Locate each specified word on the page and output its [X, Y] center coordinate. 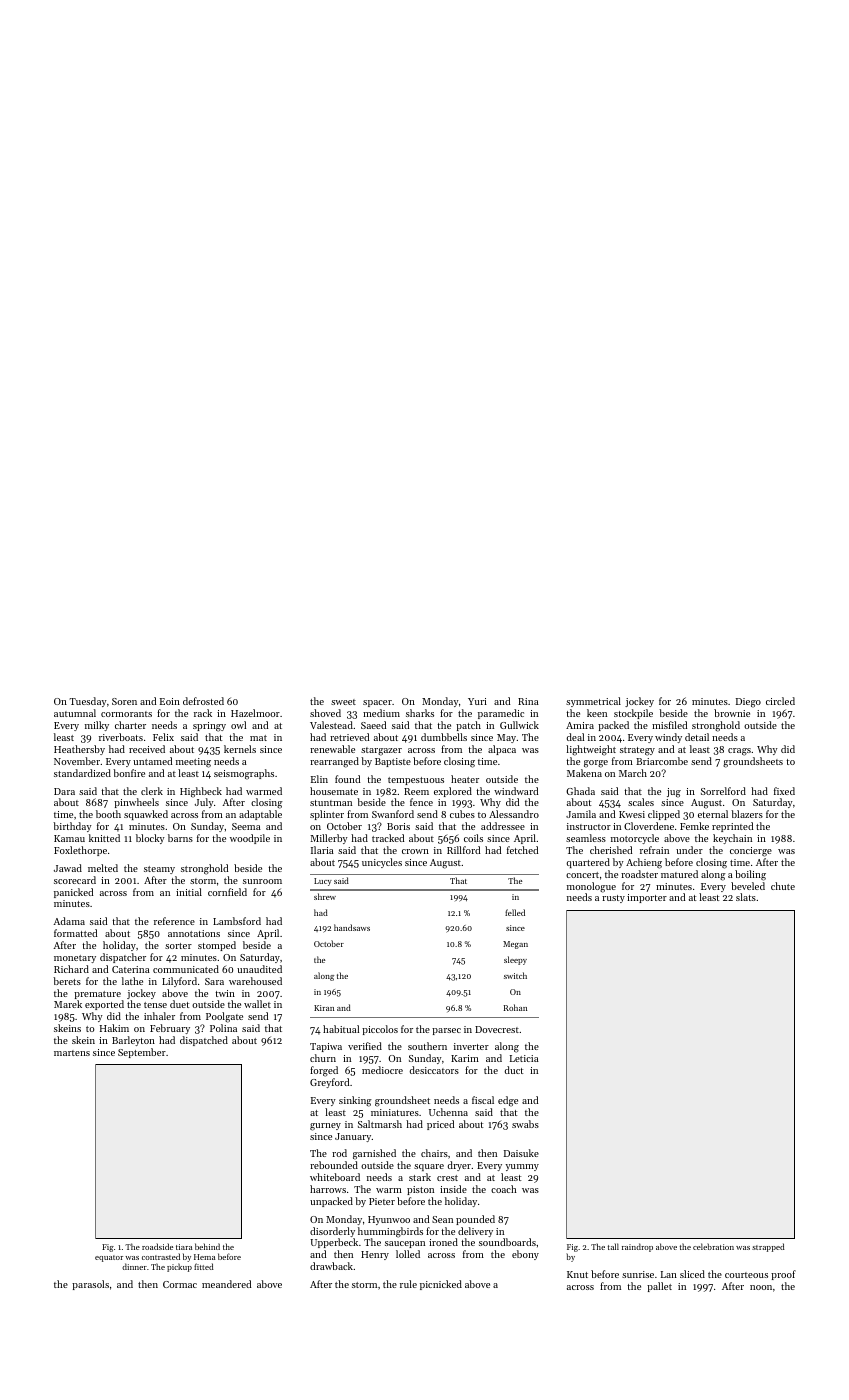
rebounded [334, 1165]
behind [207, 1246]
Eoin [170, 701]
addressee [503, 826]
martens [72, 1053]
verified [365, 1046]
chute [783, 886]
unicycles [382, 863]
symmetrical [593, 702]
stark [420, 1177]
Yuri [477, 701]
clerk [152, 791]
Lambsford [237, 921]
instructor [589, 826]
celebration [713, 1246]
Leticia [524, 1058]
